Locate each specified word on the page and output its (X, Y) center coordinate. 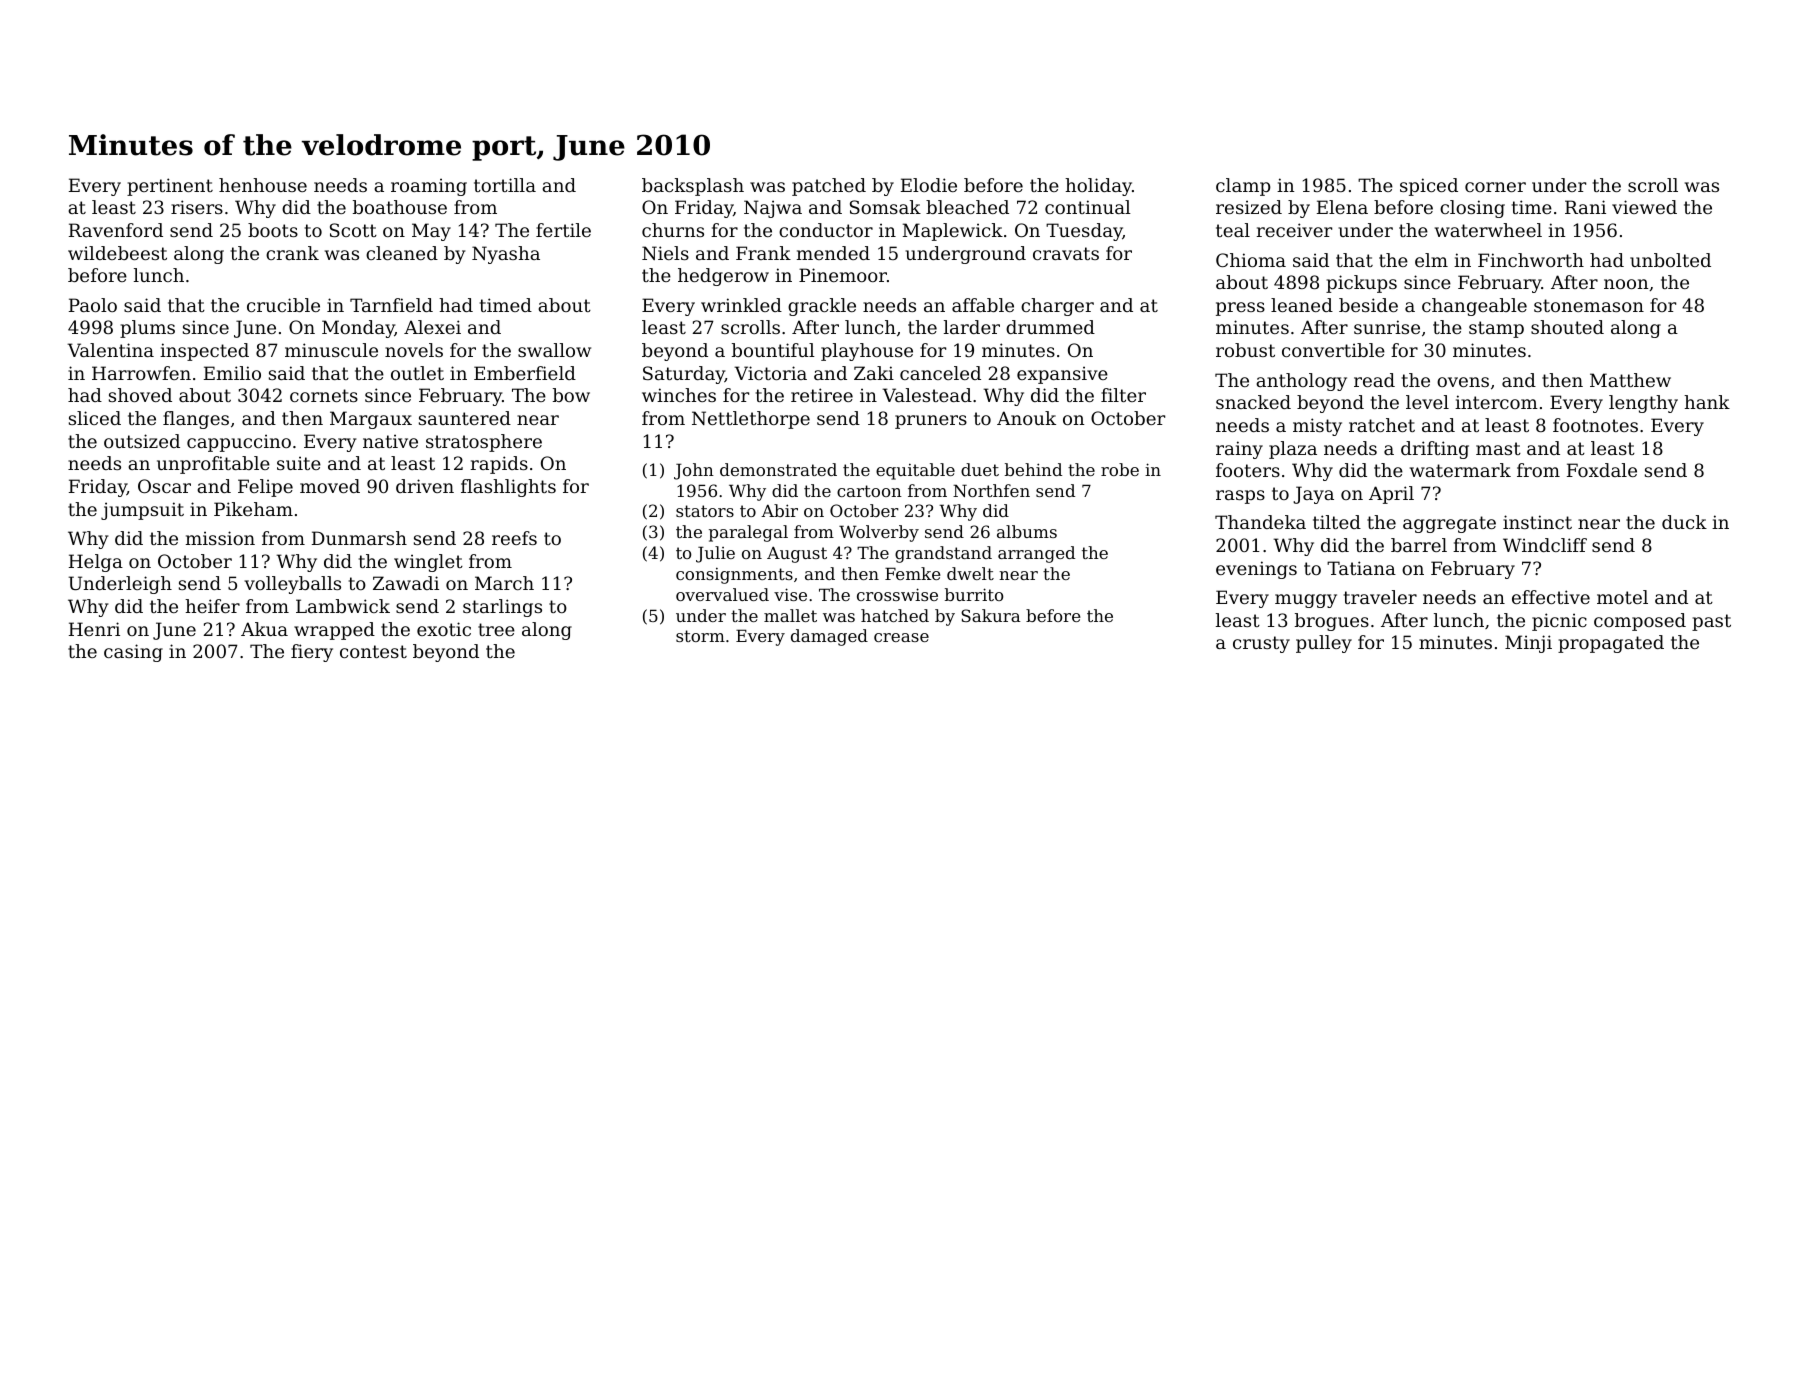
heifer (212, 606)
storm (700, 636)
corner (1495, 187)
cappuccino (239, 443)
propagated (1611, 644)
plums (147, 329)
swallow (554, 350)
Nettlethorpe (751, 420)
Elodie (929, 185)
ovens (1463, 382)
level (1427, 402)
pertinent (170, 187)
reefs (514, 538)
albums (1027, 531)
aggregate (1449, 524)
